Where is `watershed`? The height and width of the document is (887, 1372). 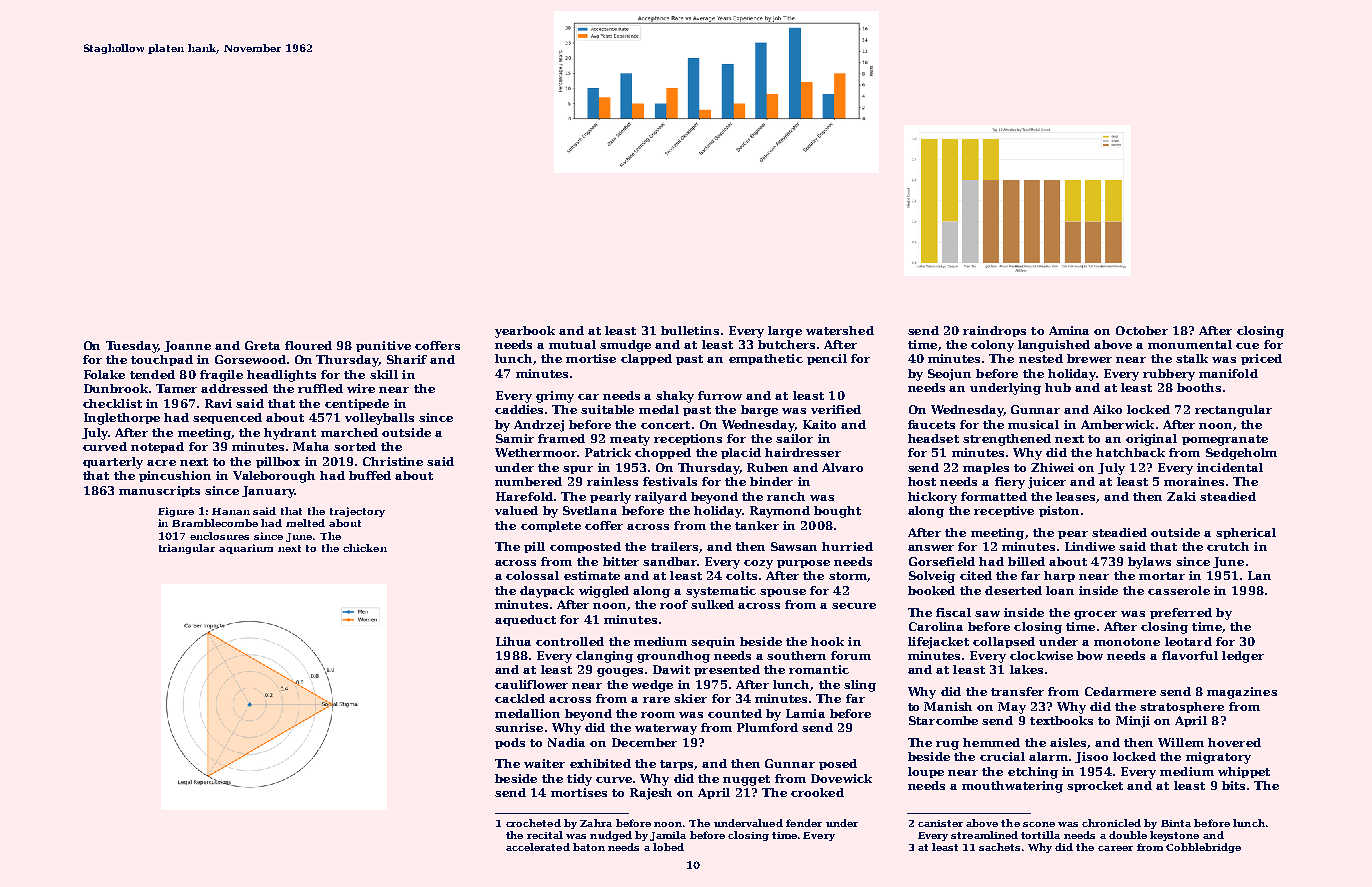
watershed is located at coordinates (840, 330).
